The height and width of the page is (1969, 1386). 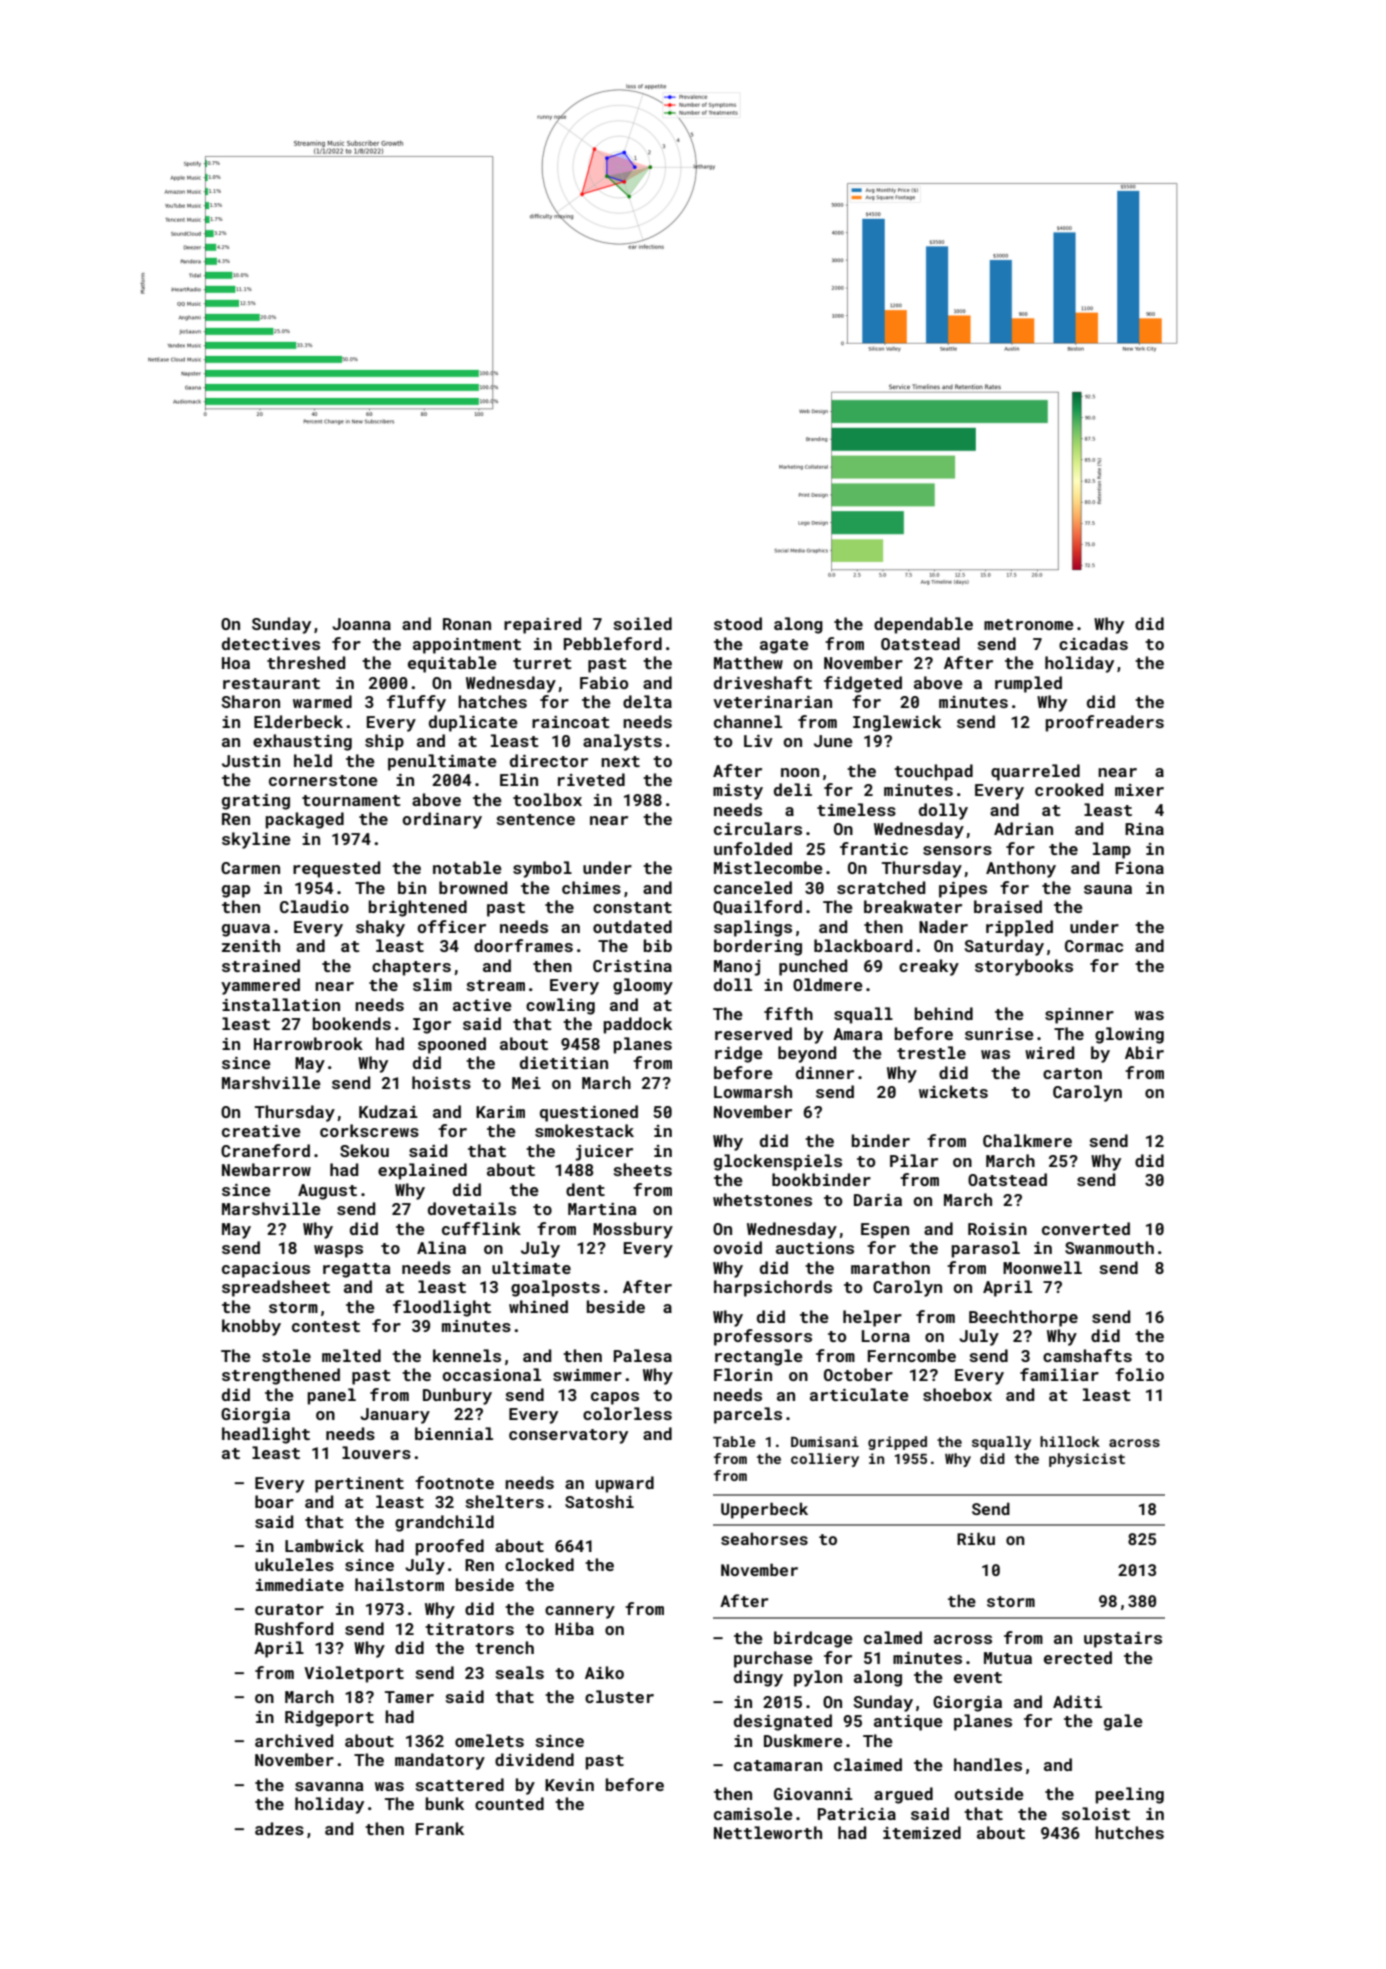 I want to click on pertinent, so click(x=359, y=1485).
